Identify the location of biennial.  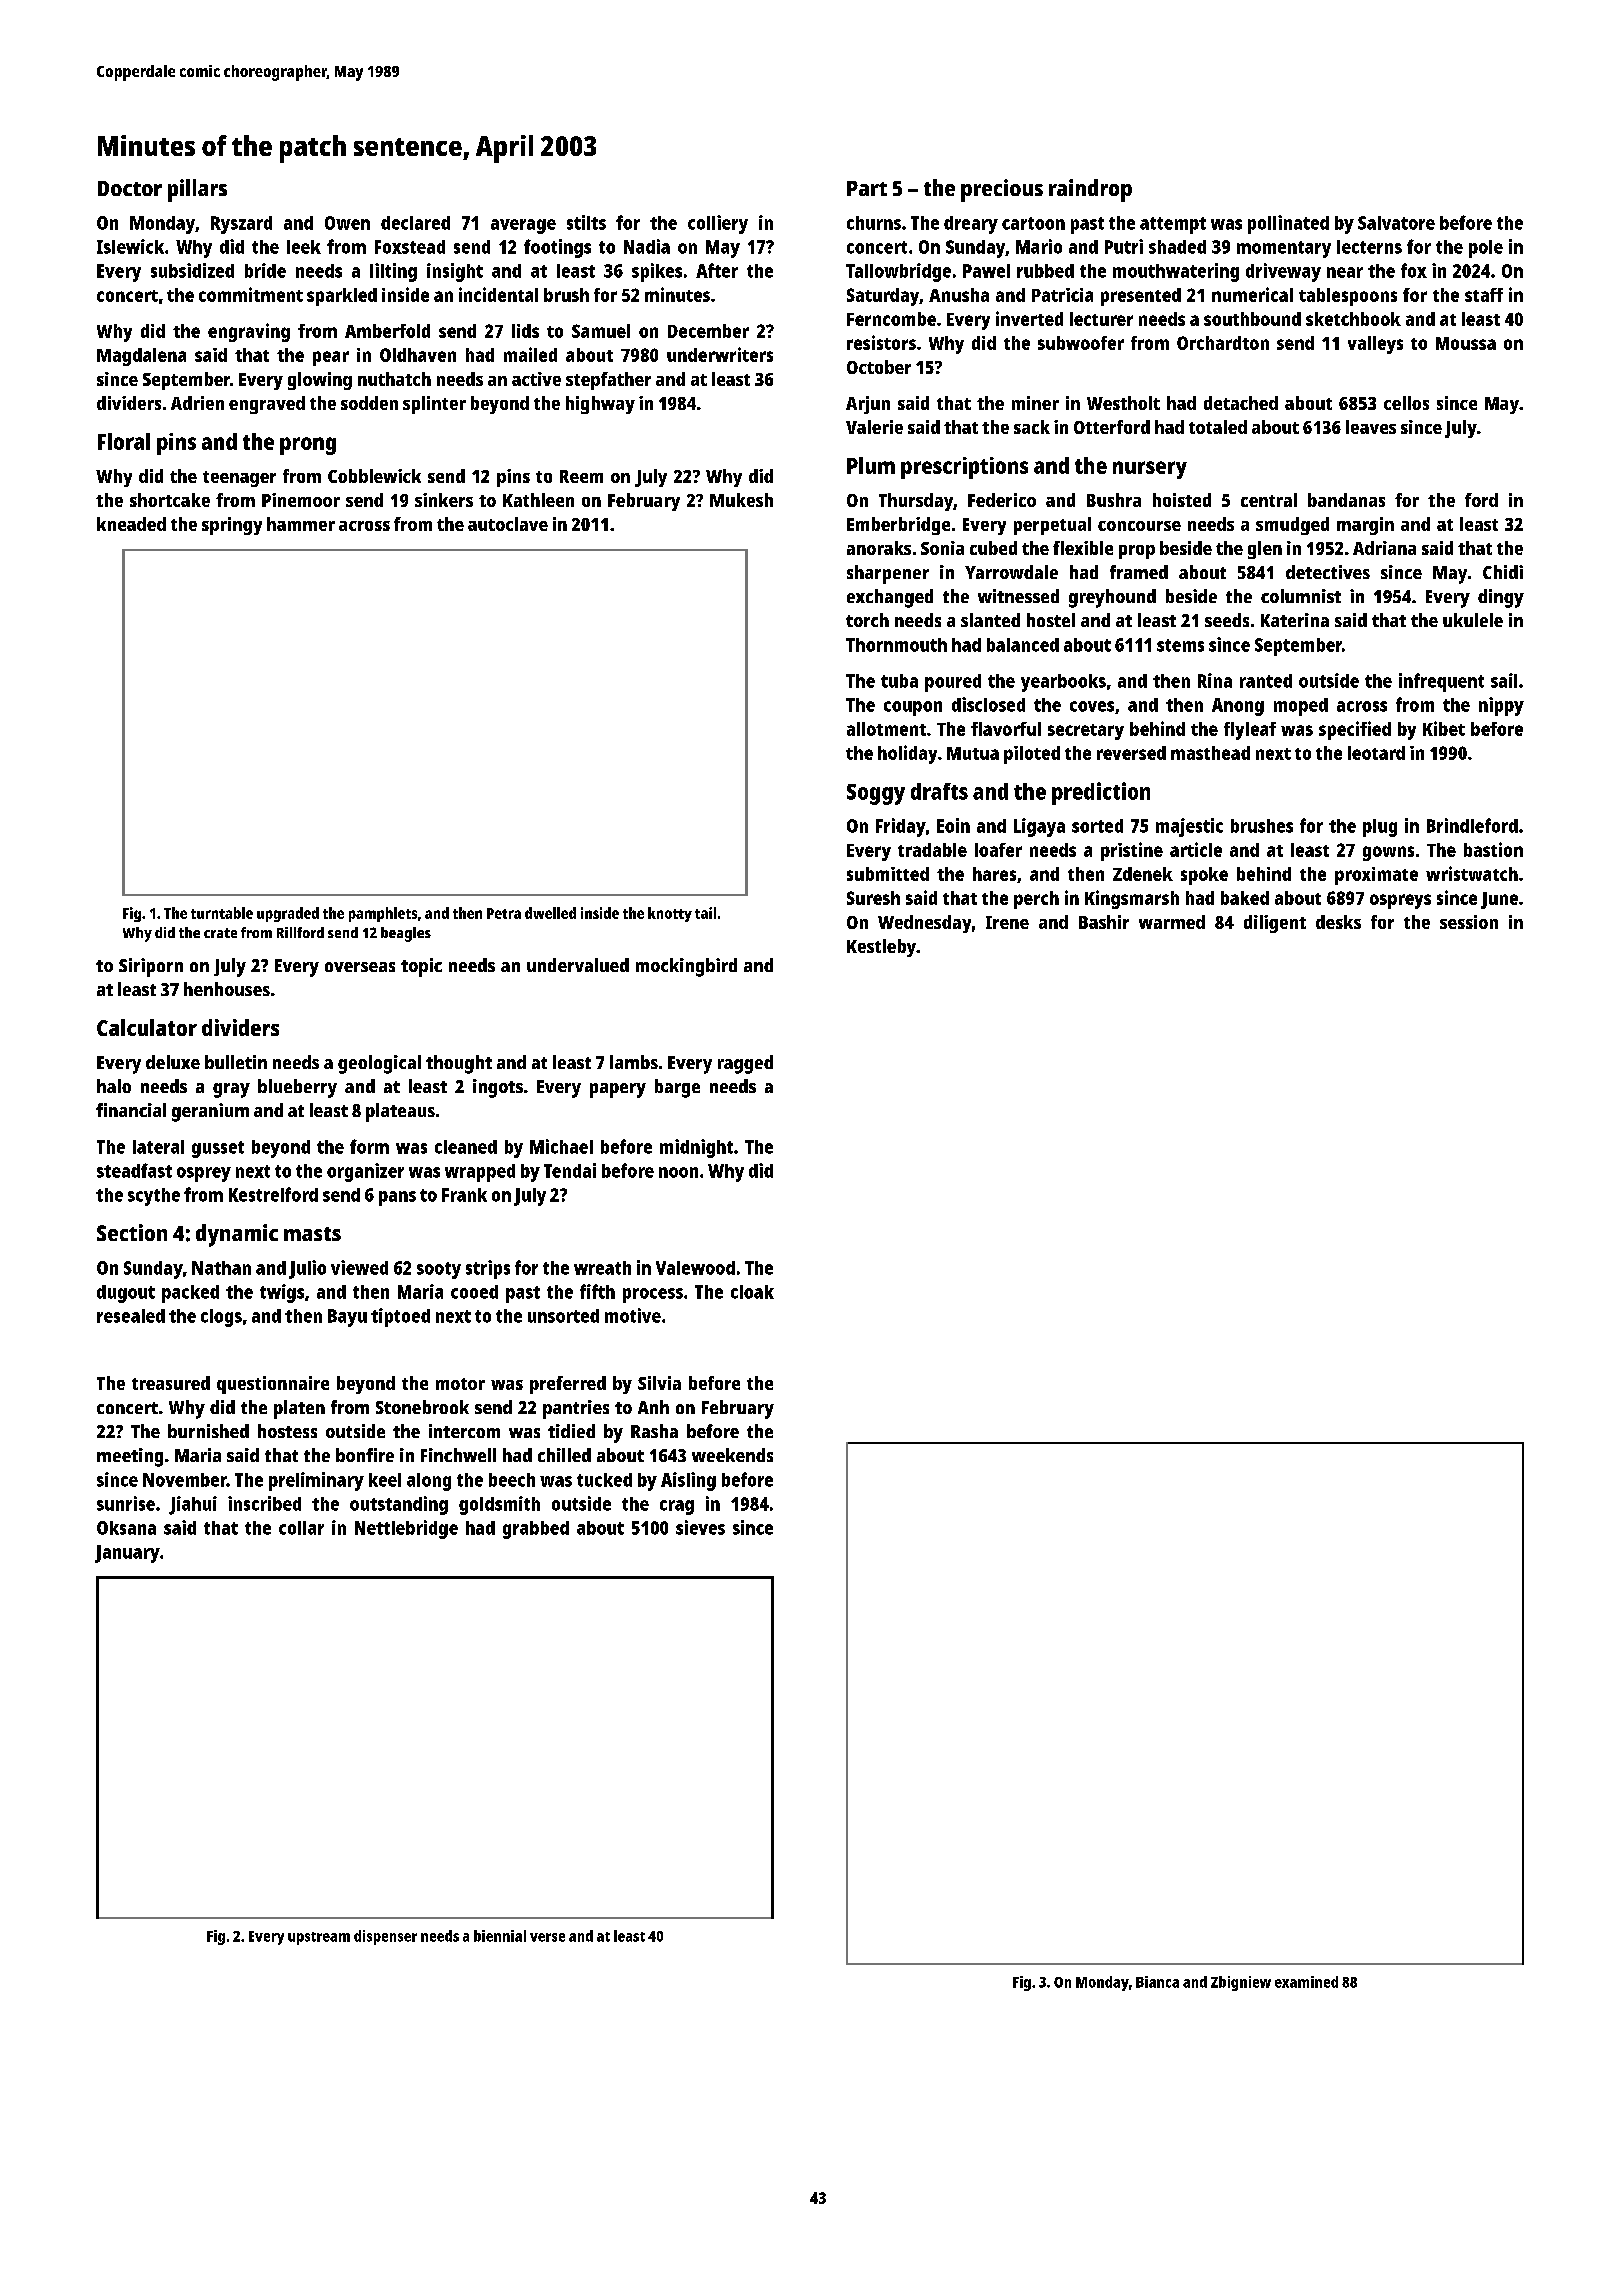
(500, 1936).
